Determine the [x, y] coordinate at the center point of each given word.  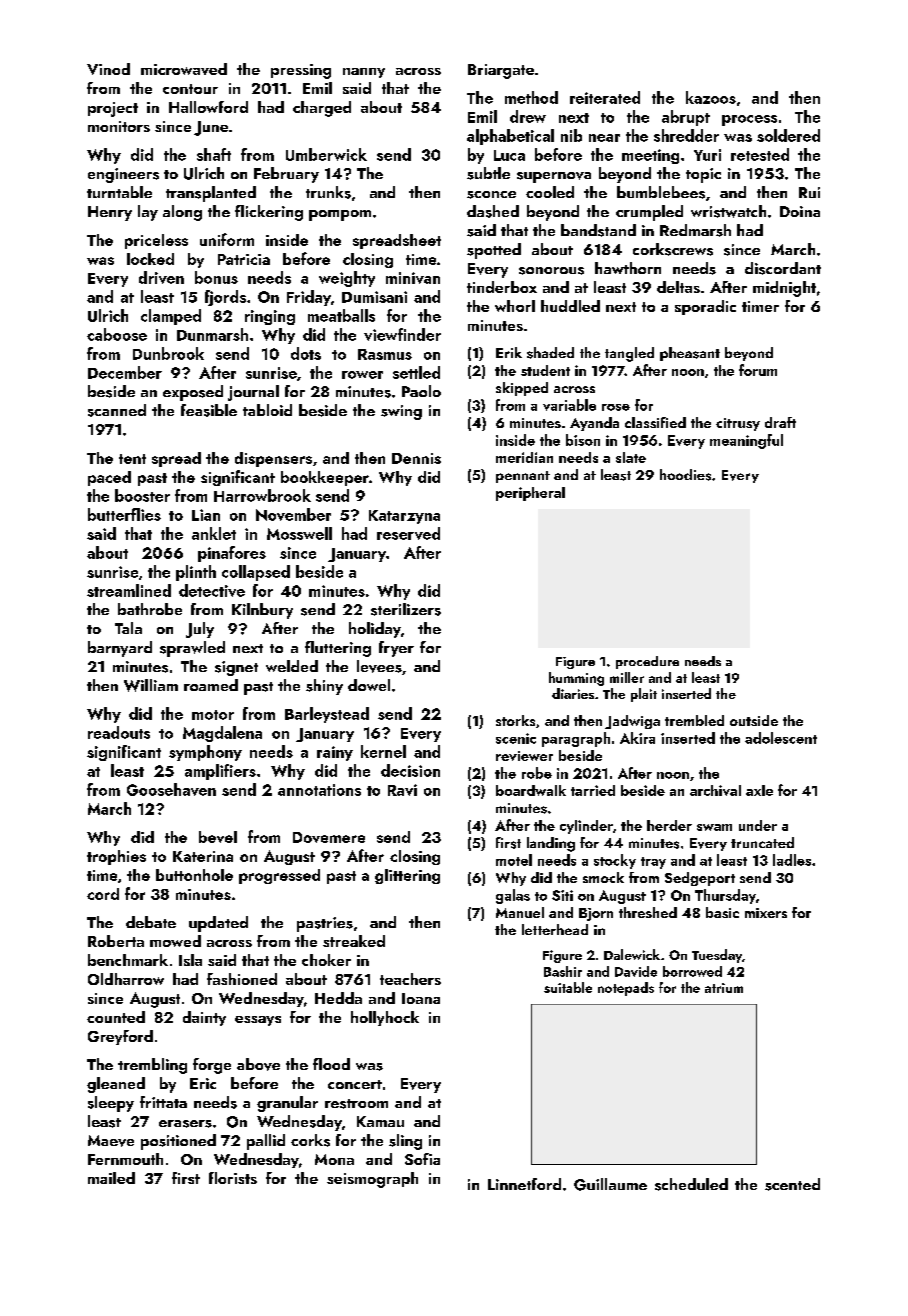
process [749, 120]
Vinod [108, 69]
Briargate [501, 71]
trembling [152, 1066]
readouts [119, 732]
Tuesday [717, 956]
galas [513, 896]
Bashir [563, 971]
